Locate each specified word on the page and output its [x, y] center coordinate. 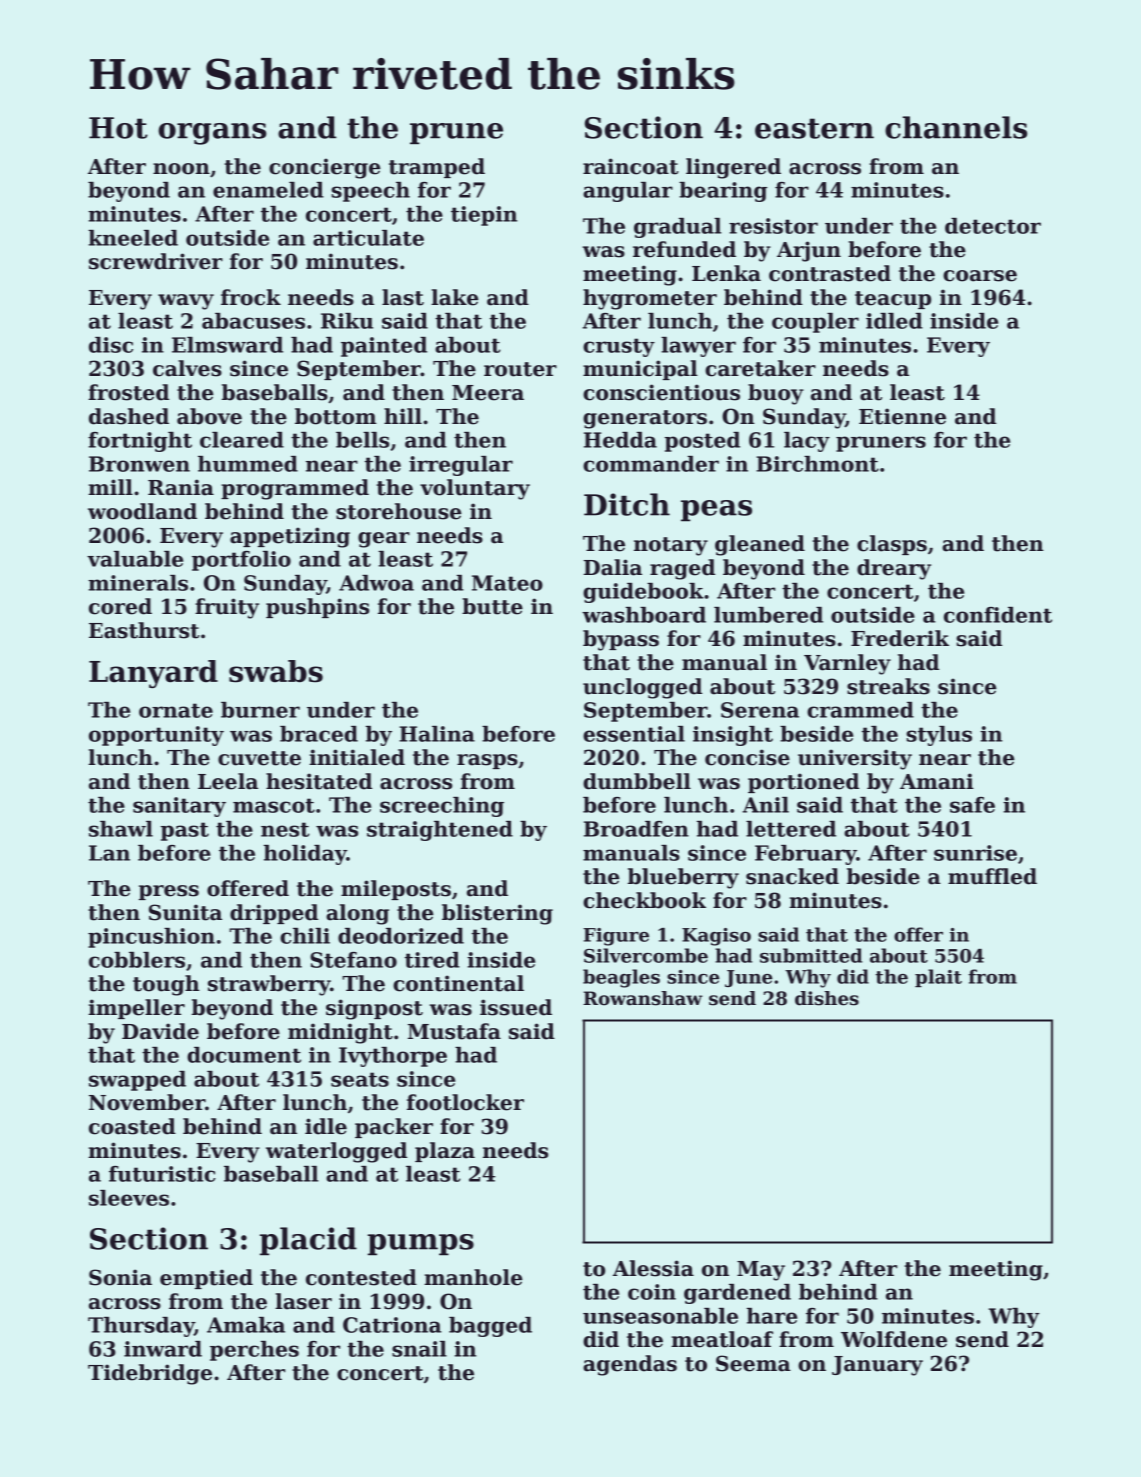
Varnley [847, 664]
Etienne [902, 416]
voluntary [475, 489]
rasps [487, 761]
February [806, 855]
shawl [121, 829]
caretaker [760, 368]
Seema [753, 1363]
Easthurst [144, 630]
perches [254, 1351]
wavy [186, 302]
